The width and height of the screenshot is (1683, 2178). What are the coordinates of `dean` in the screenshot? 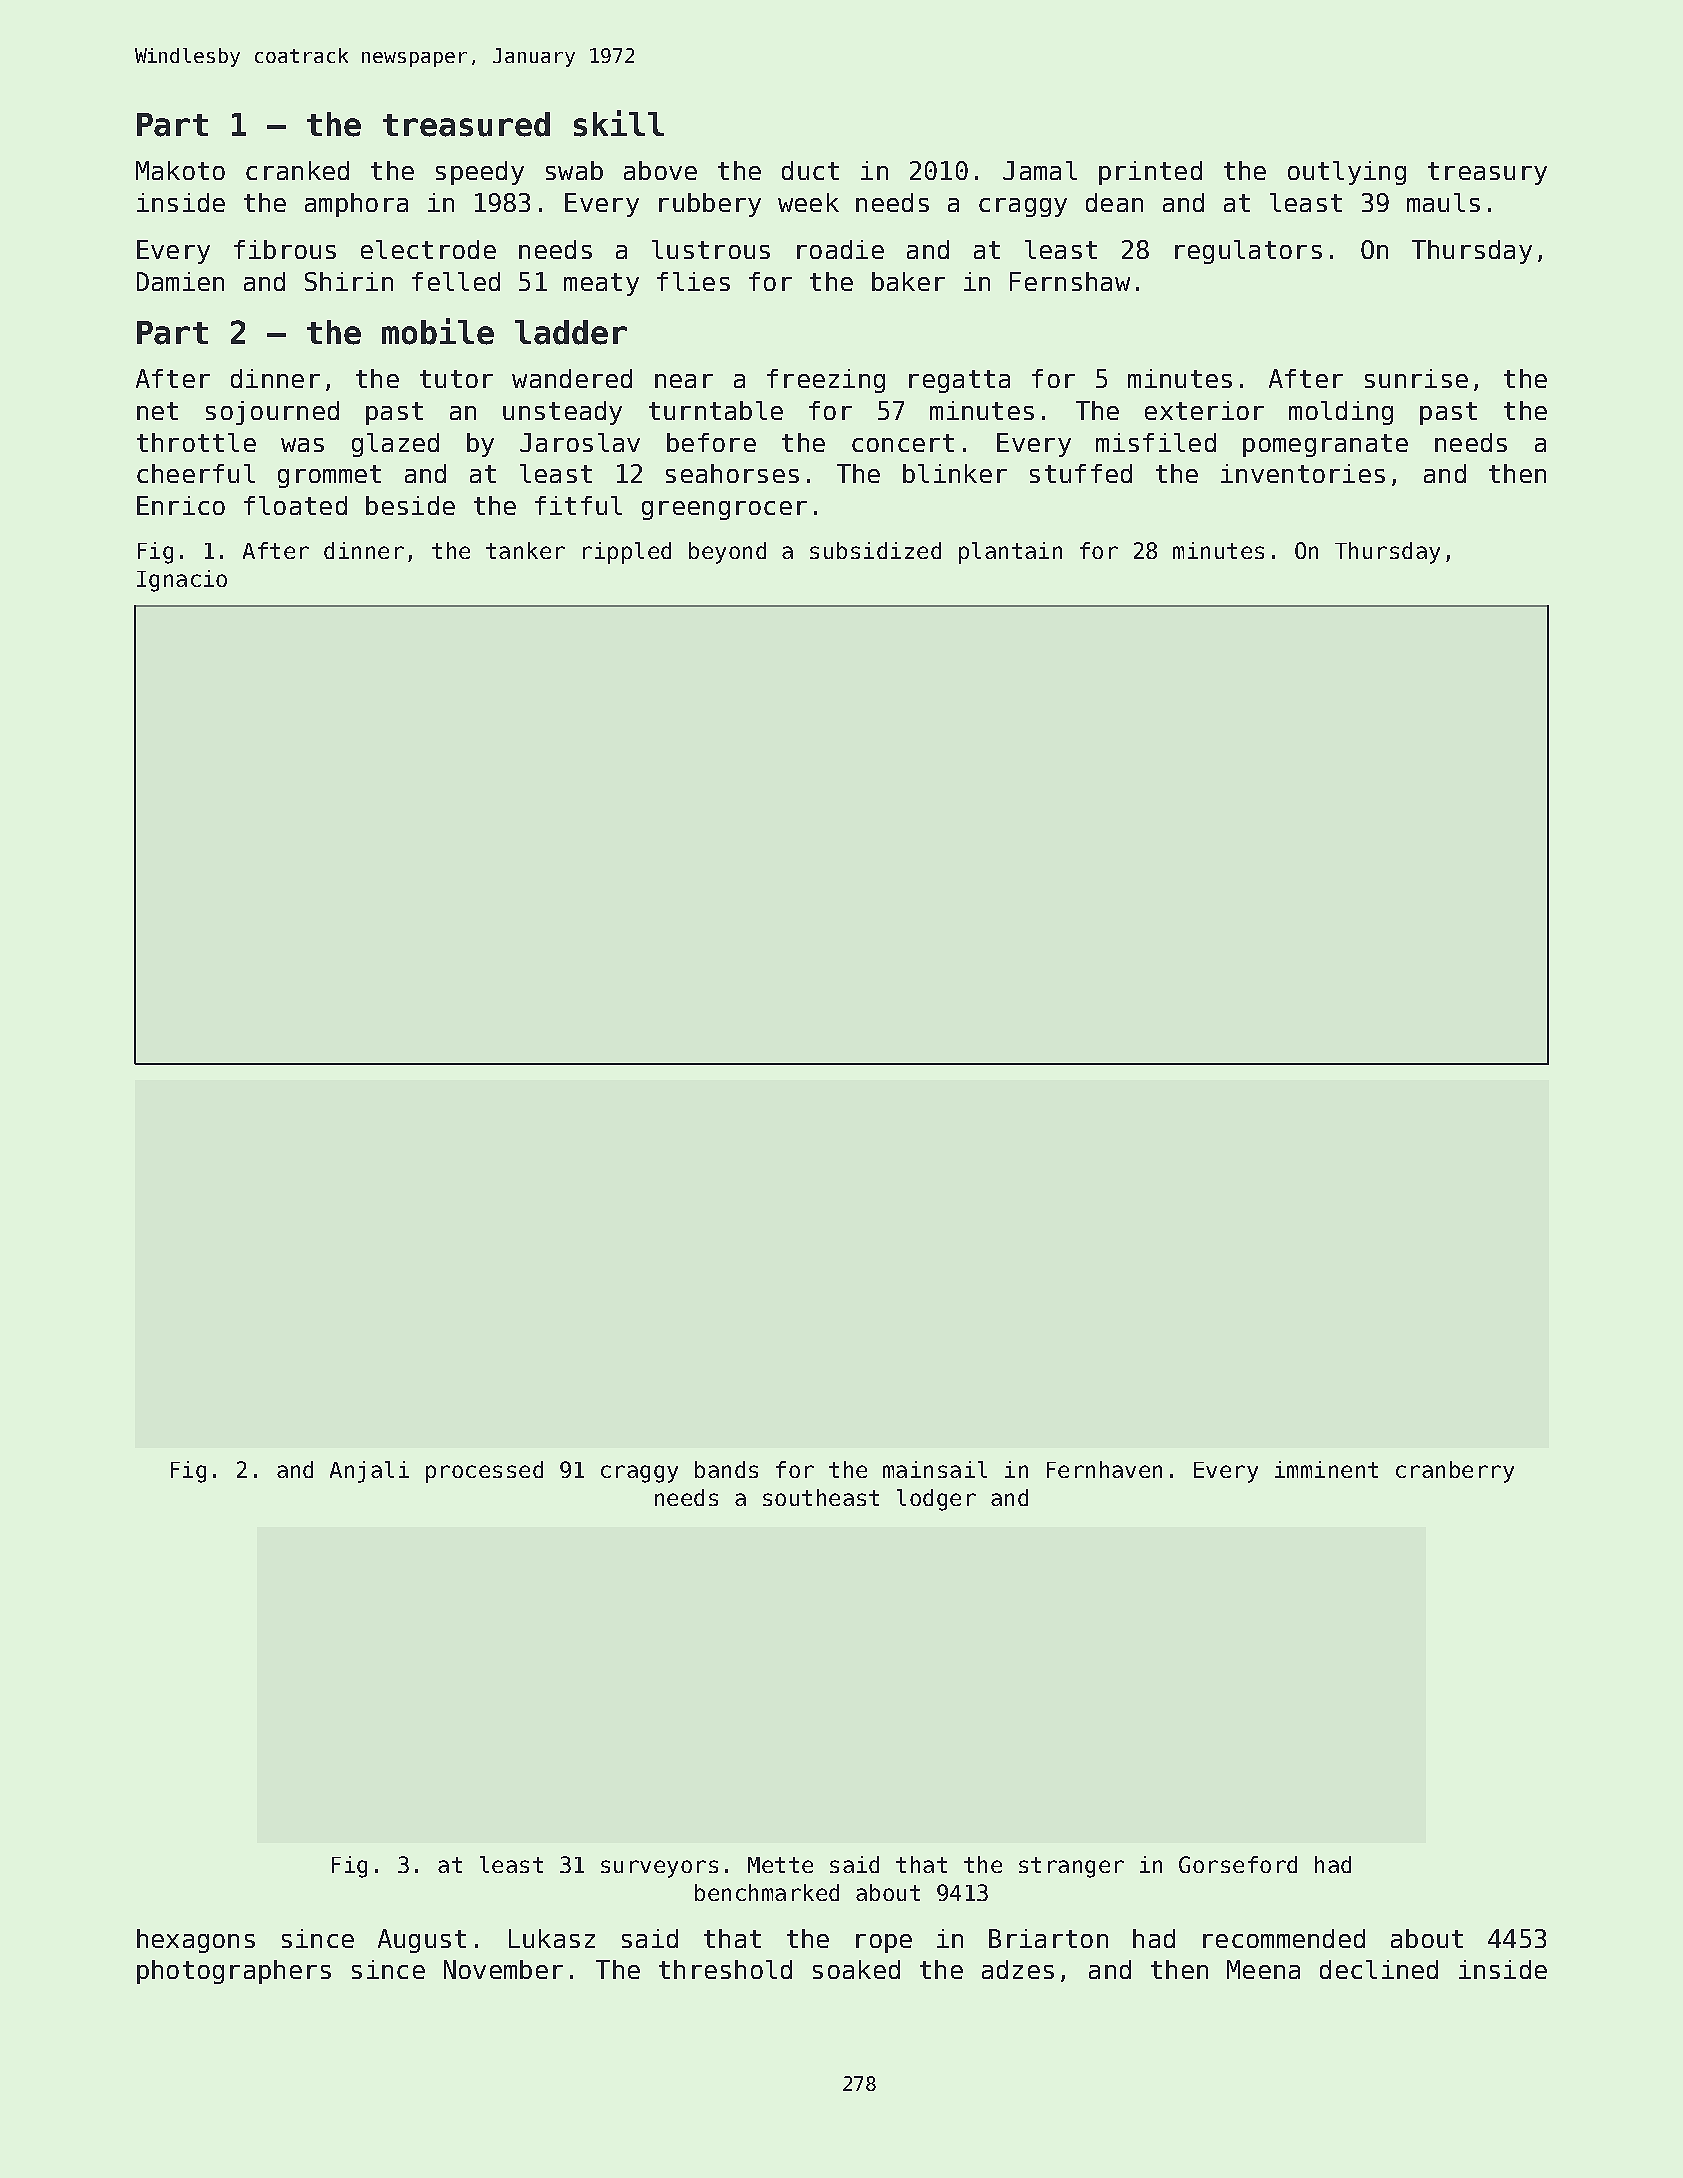 It's located at (1114, 202).
